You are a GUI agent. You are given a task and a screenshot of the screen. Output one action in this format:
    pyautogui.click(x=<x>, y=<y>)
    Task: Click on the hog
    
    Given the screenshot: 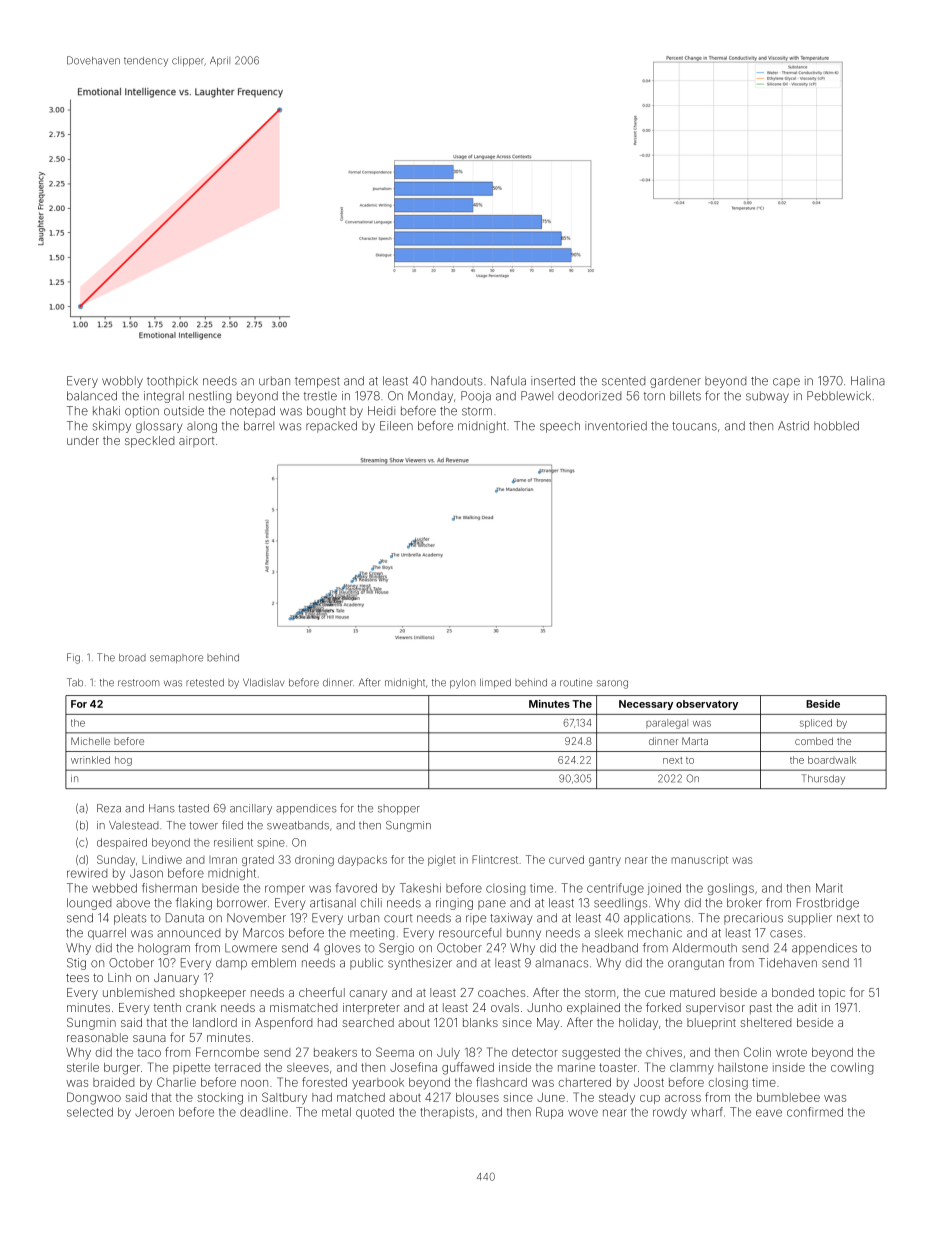 What is the action you would take?
    pyautogui.click(x=123, y=761)
